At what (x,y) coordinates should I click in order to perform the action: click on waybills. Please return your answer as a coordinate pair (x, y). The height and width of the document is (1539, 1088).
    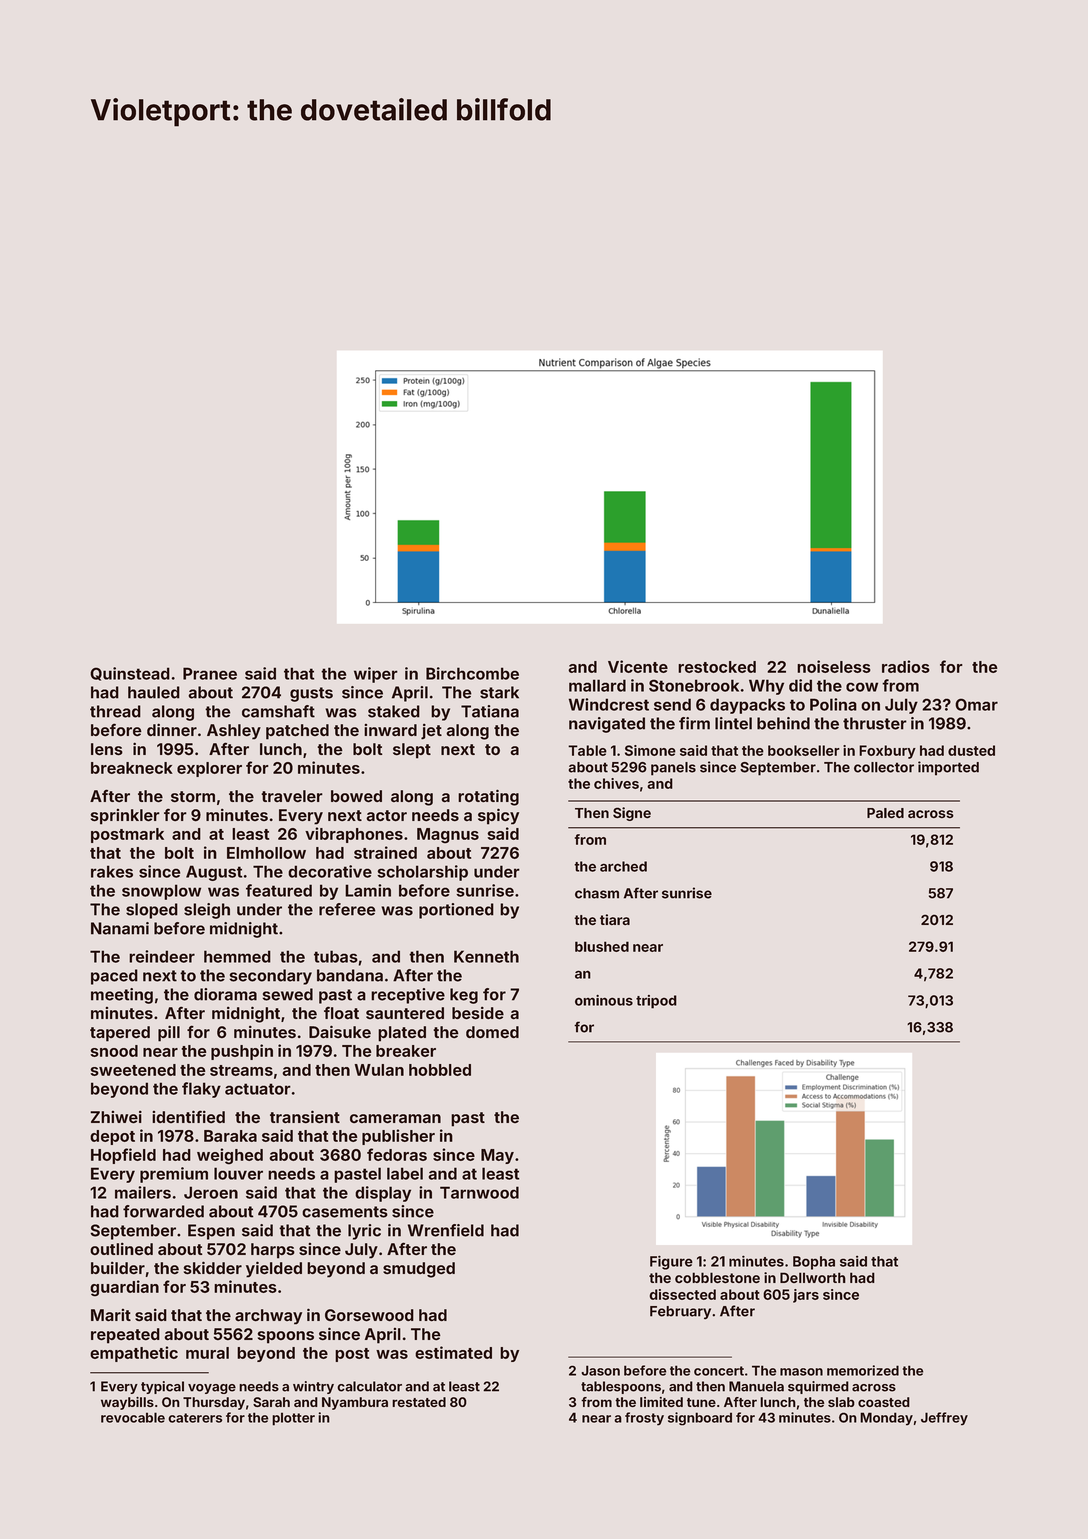
    Looking at the image, I should click on (127, 1403).
